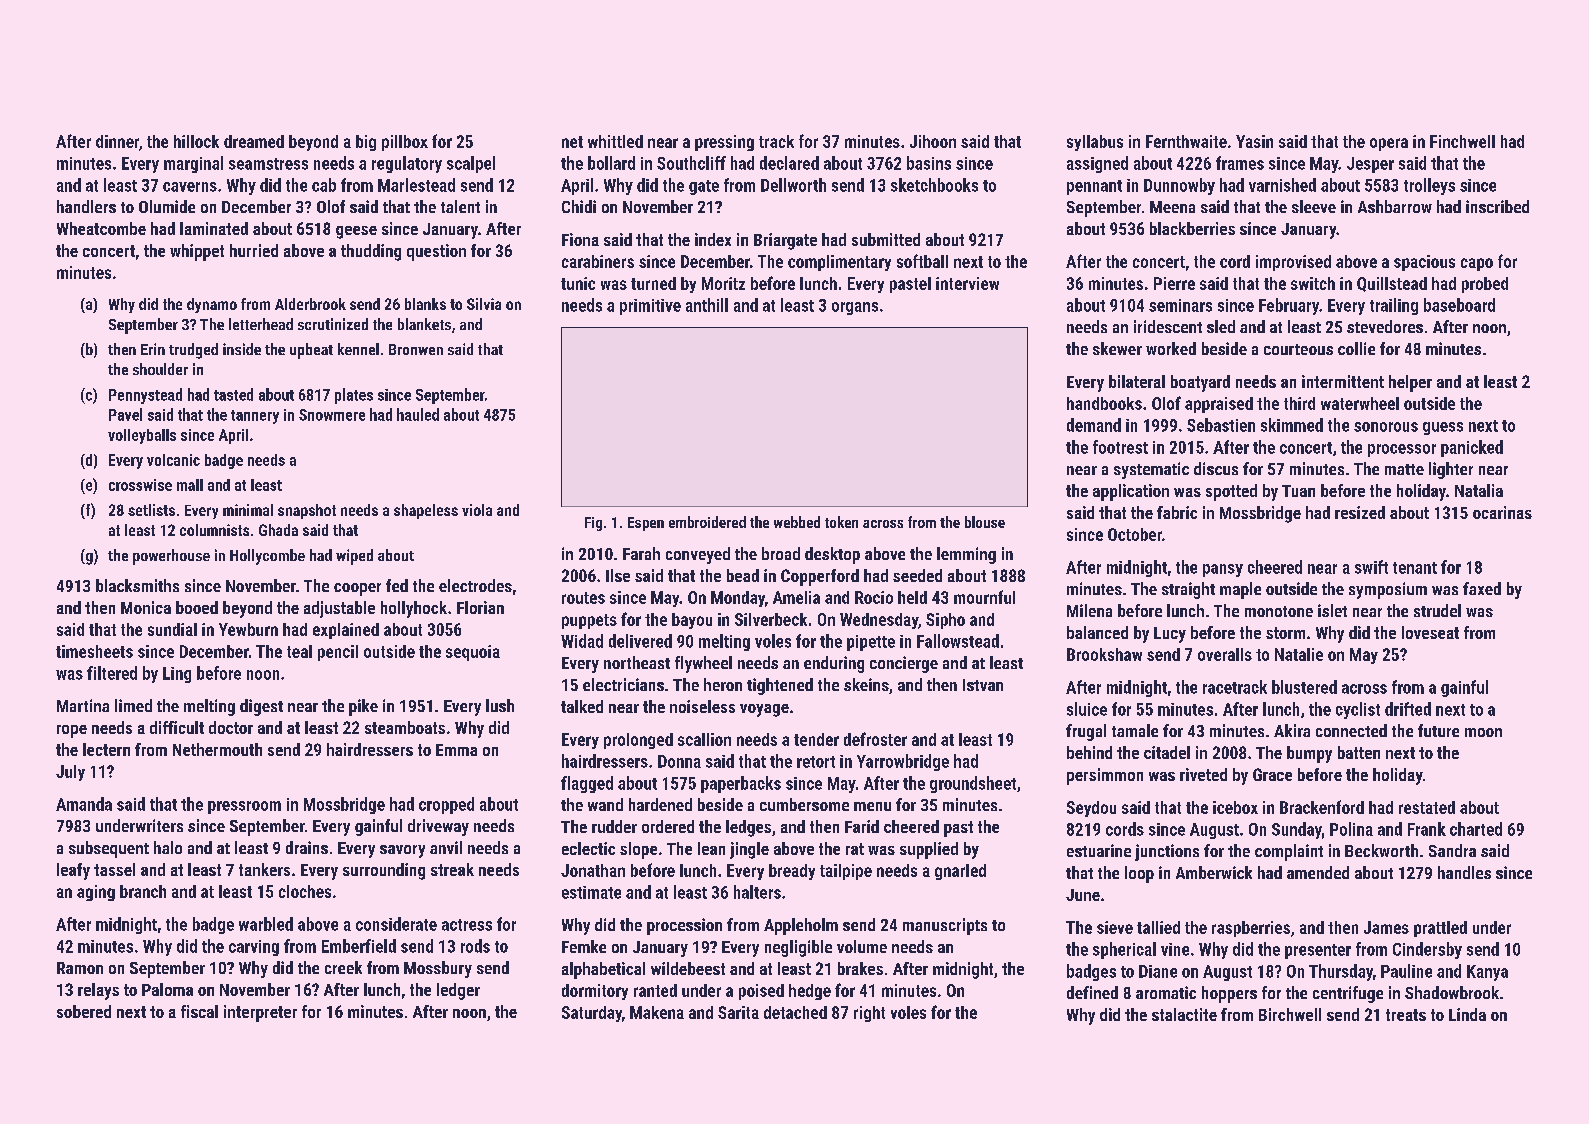 This screenshot has width=1589, height=1124. What do you see at coordinates (679, 761) in the screenshot?
I see `Donna` at bounding box center [679, 761].
